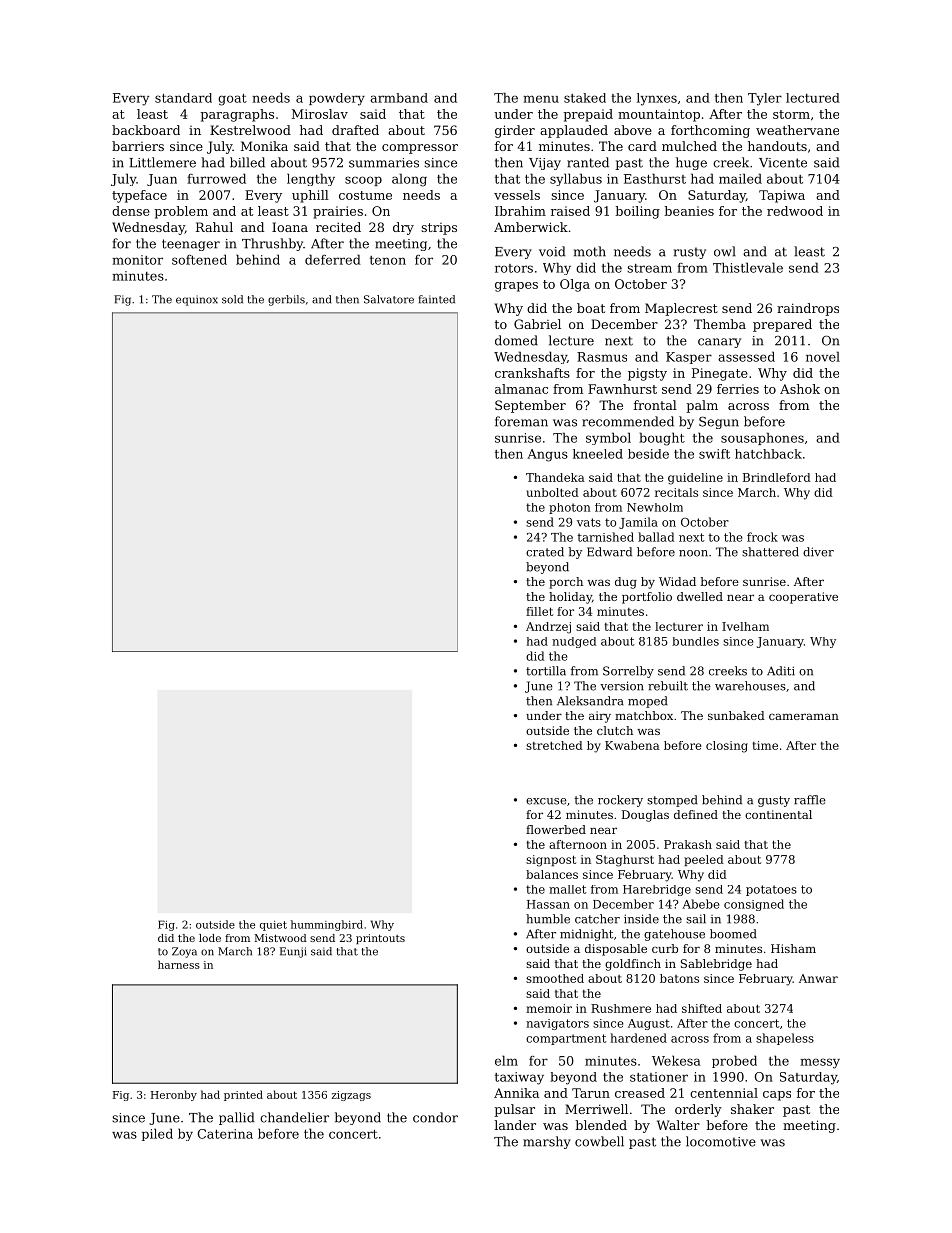 The image size is (952, 1233). I want to click on time, so click(765, 745).
